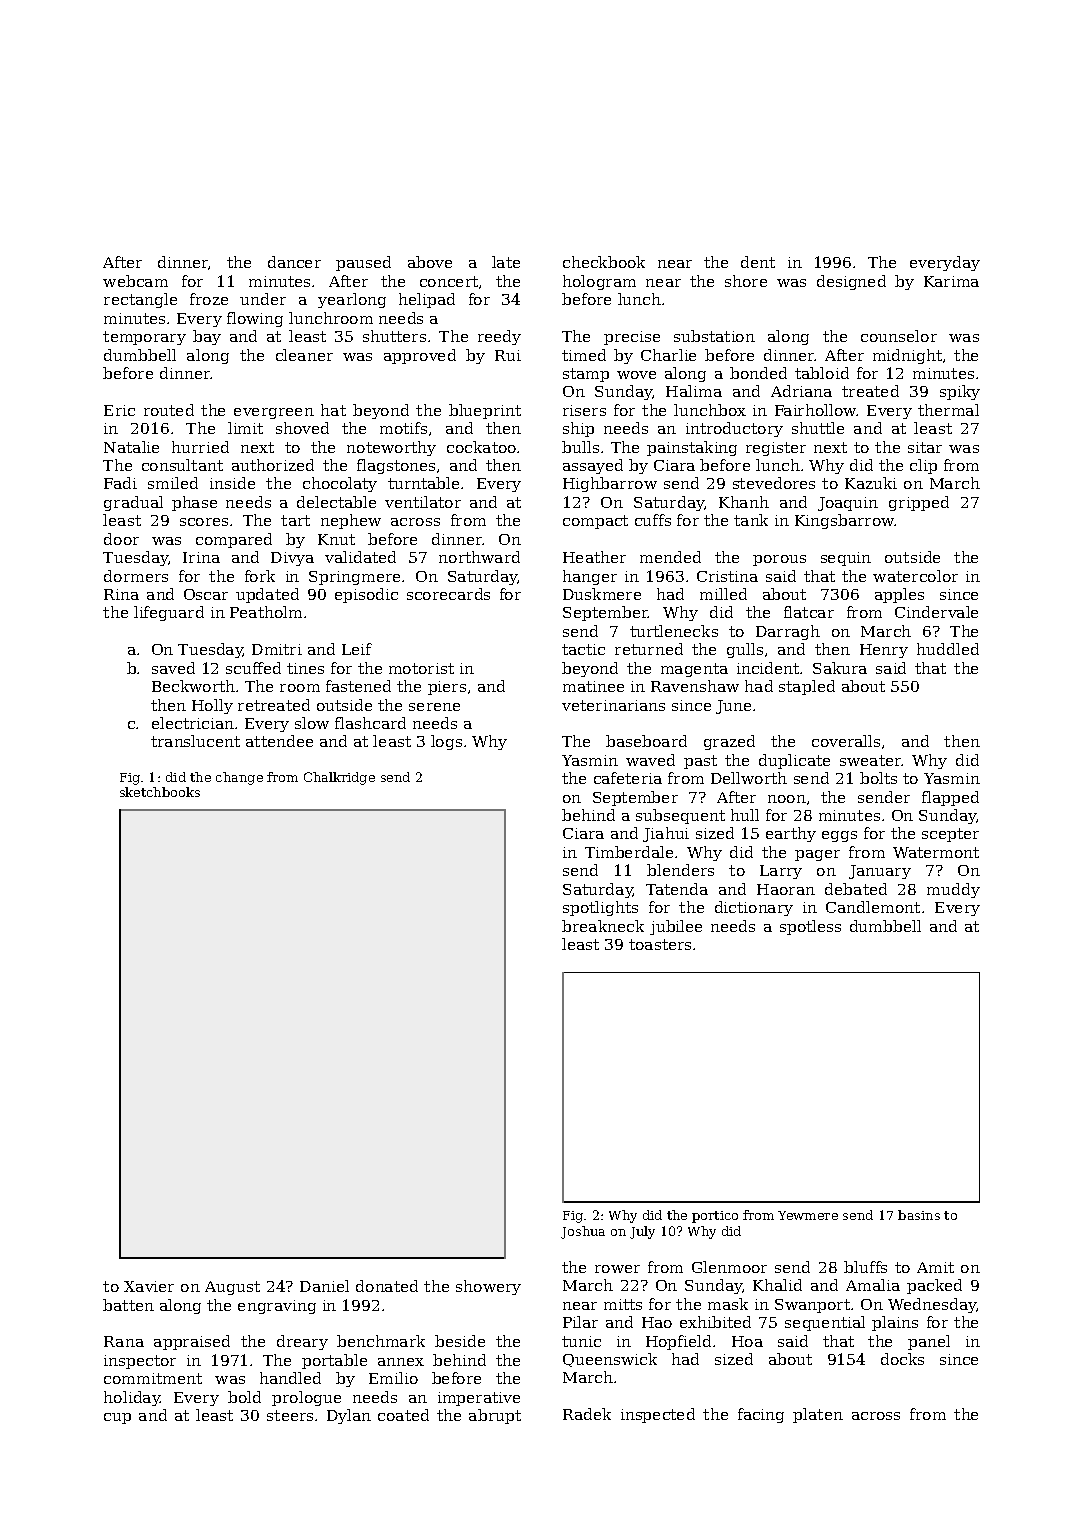  What do you see at coordinates (393, 1378) in the page?
I see `Emilio` at bounding box center [393, 1378].
